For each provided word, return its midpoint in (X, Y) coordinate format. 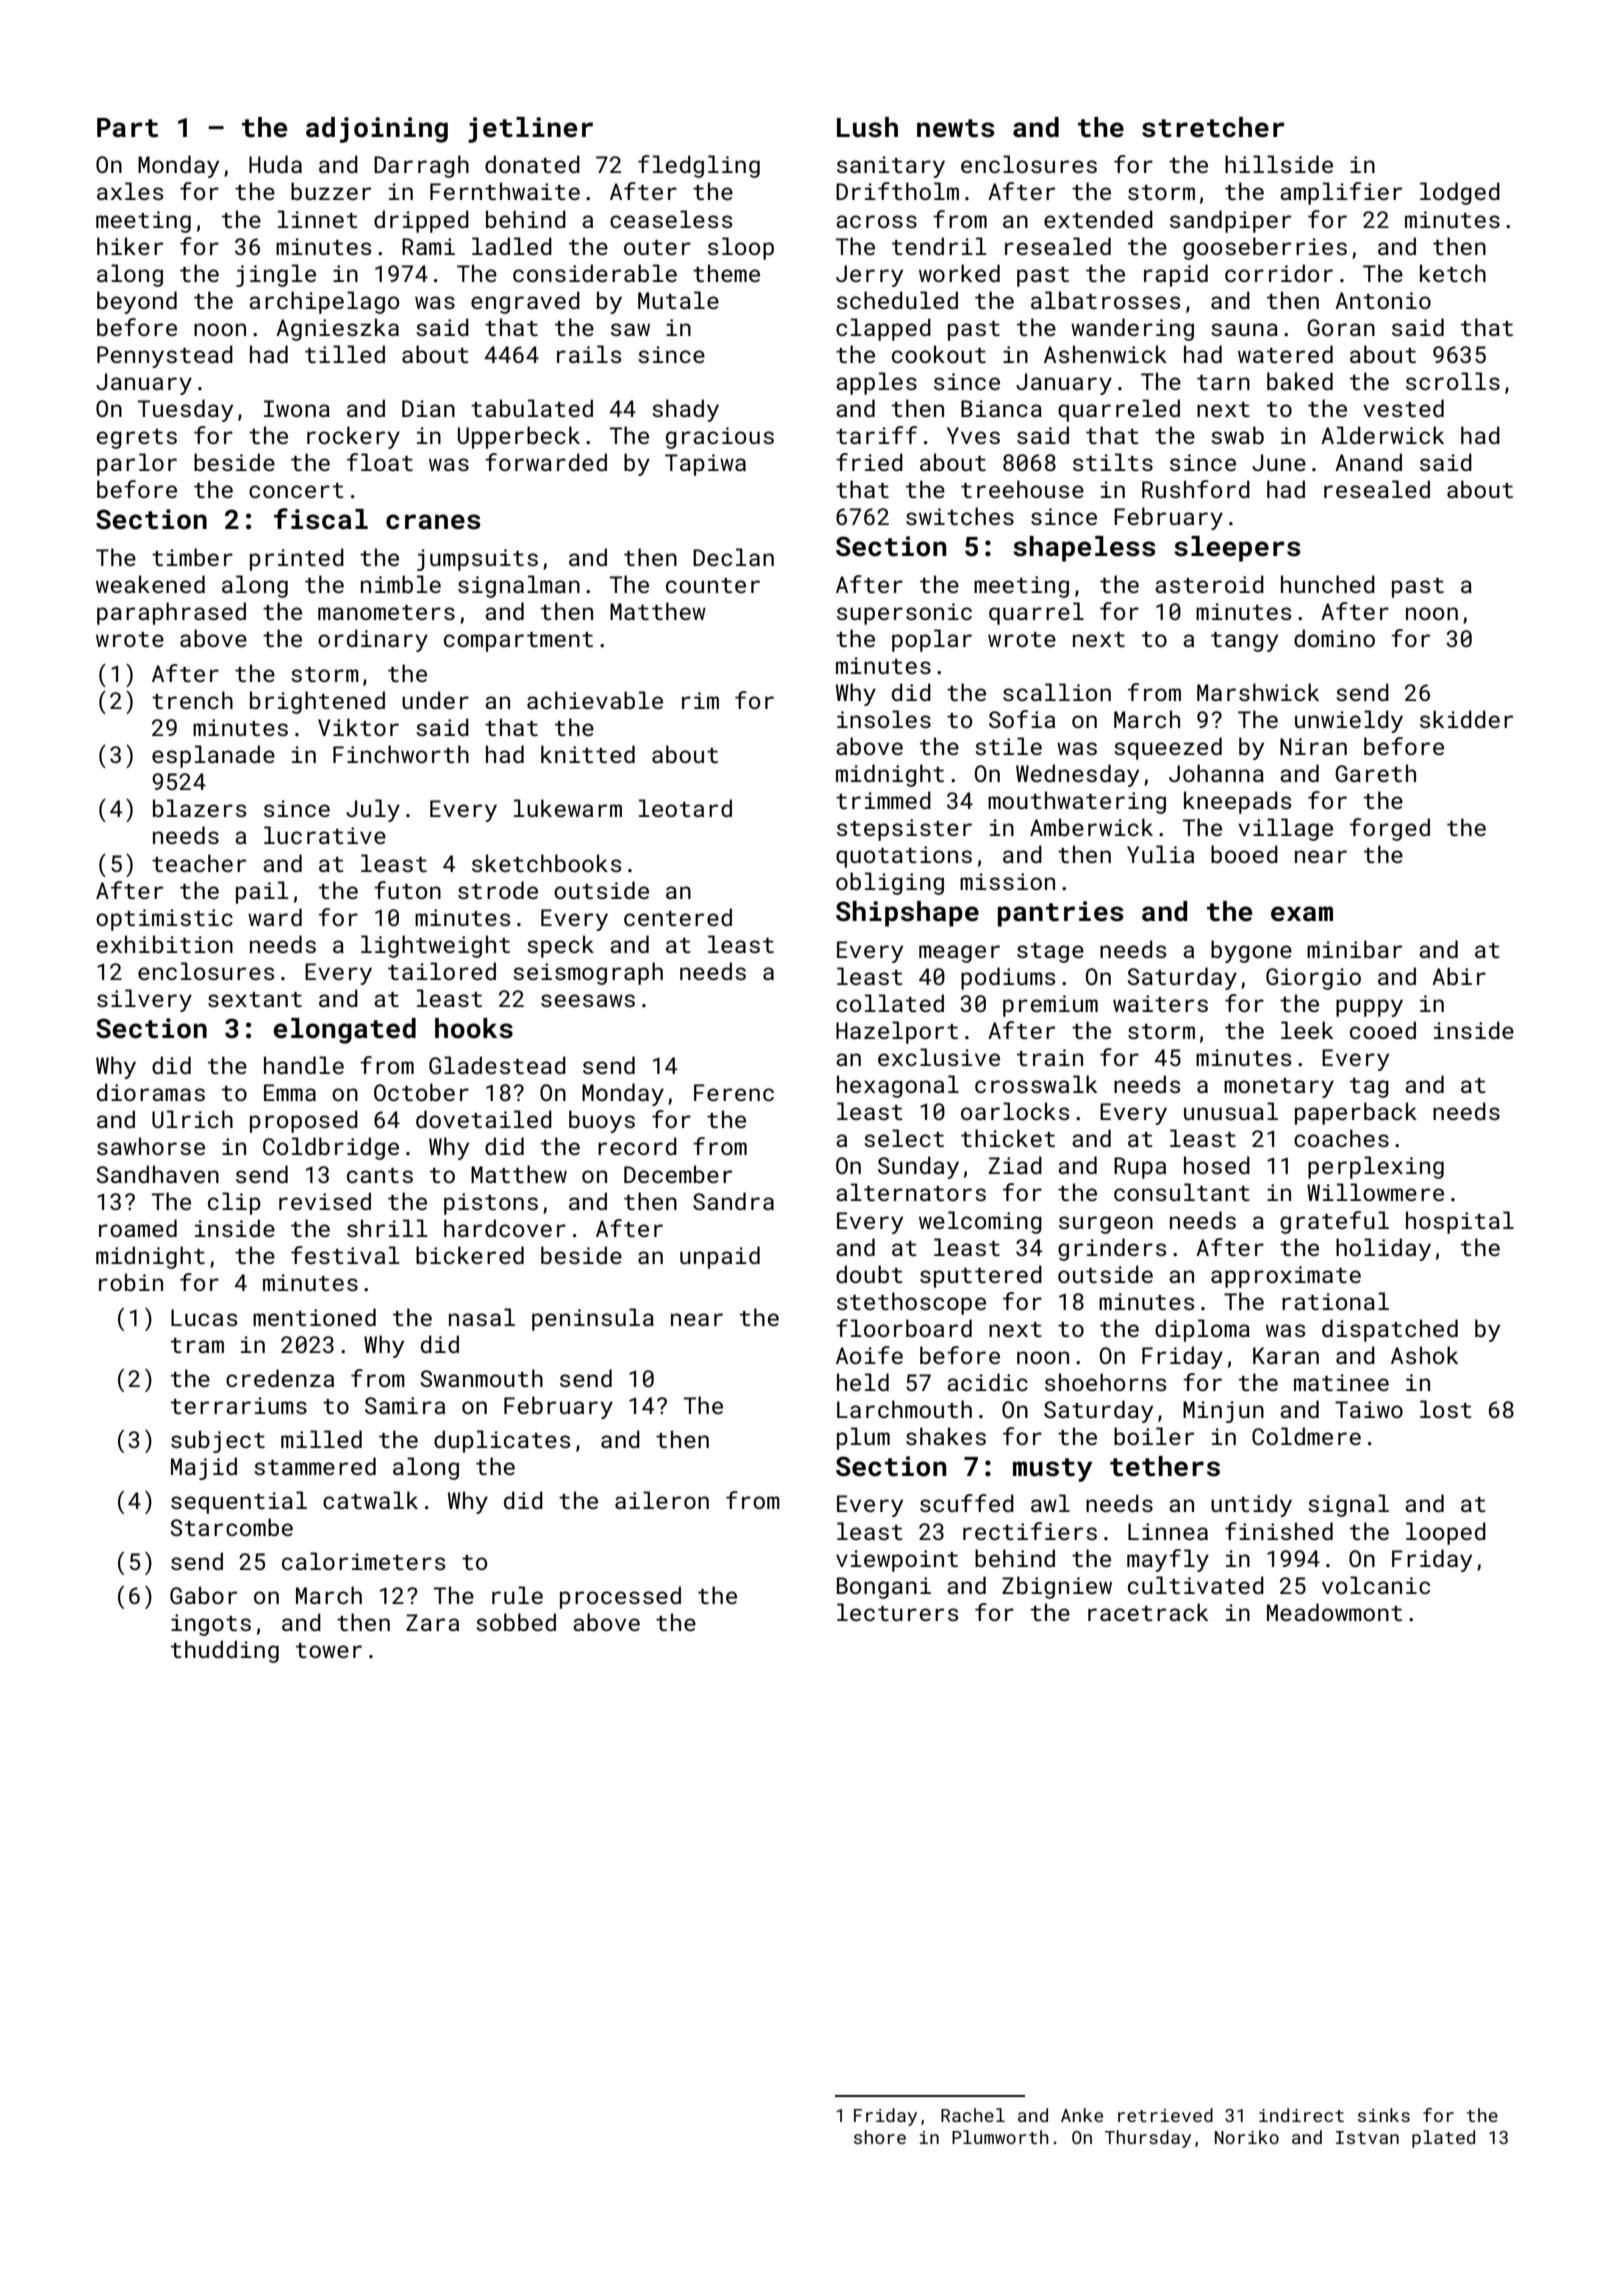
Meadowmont (1334, 1612)
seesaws (588, 1000)
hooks (474, 1028)
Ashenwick (1105, 354)
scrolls (1453, 381)
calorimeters (363, 1561)
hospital (1460, 1222)
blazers (199, 808)
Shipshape (907, 914)
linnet (318, 219)
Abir (1459, 976)
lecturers (897, 1612)
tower (329, 1650)
